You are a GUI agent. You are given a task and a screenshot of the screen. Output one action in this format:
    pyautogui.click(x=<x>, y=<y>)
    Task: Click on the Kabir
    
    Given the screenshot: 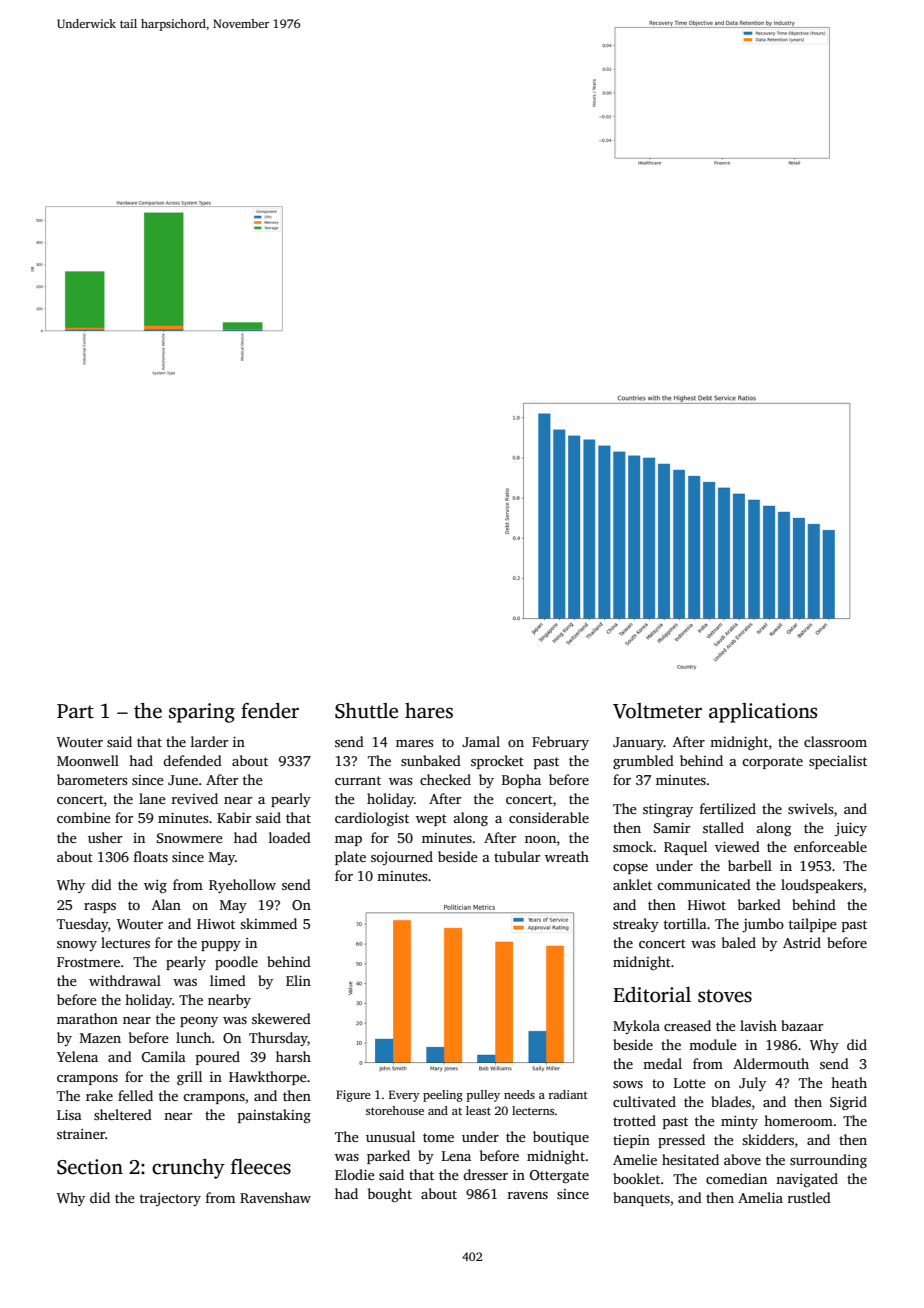 What is the action you would take?
    pyautogui.click(x=234, y=817)
